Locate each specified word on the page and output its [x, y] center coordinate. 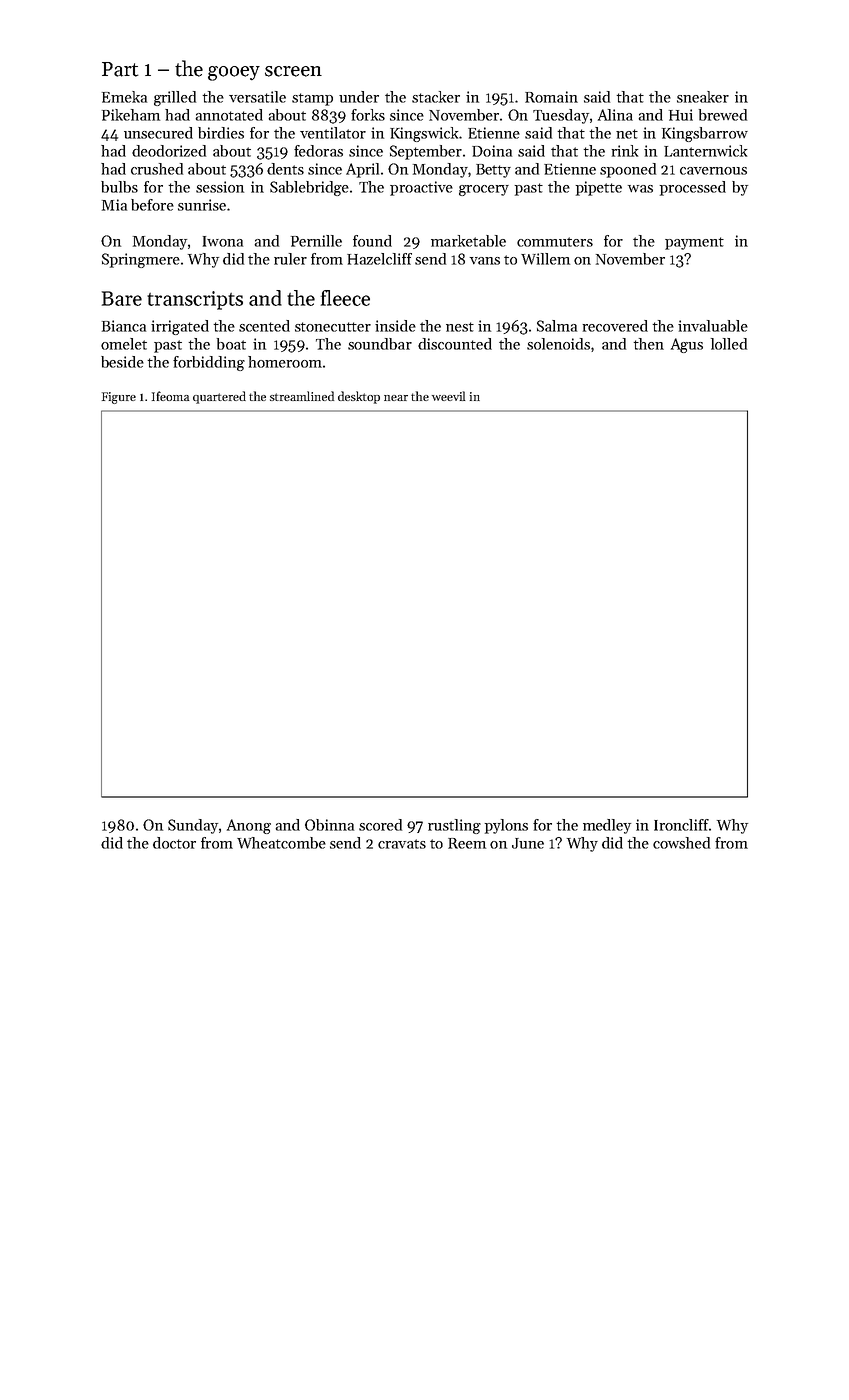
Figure [119, 398]
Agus [687, 345]
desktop [359, 397]
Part [120, 69]
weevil [448, 396]
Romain [551, 97]
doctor [174, 843]
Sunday [193, 826]
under [359, 97]
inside [395, 326]
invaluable [713, 326]
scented [264, 326]
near [396, 398]
